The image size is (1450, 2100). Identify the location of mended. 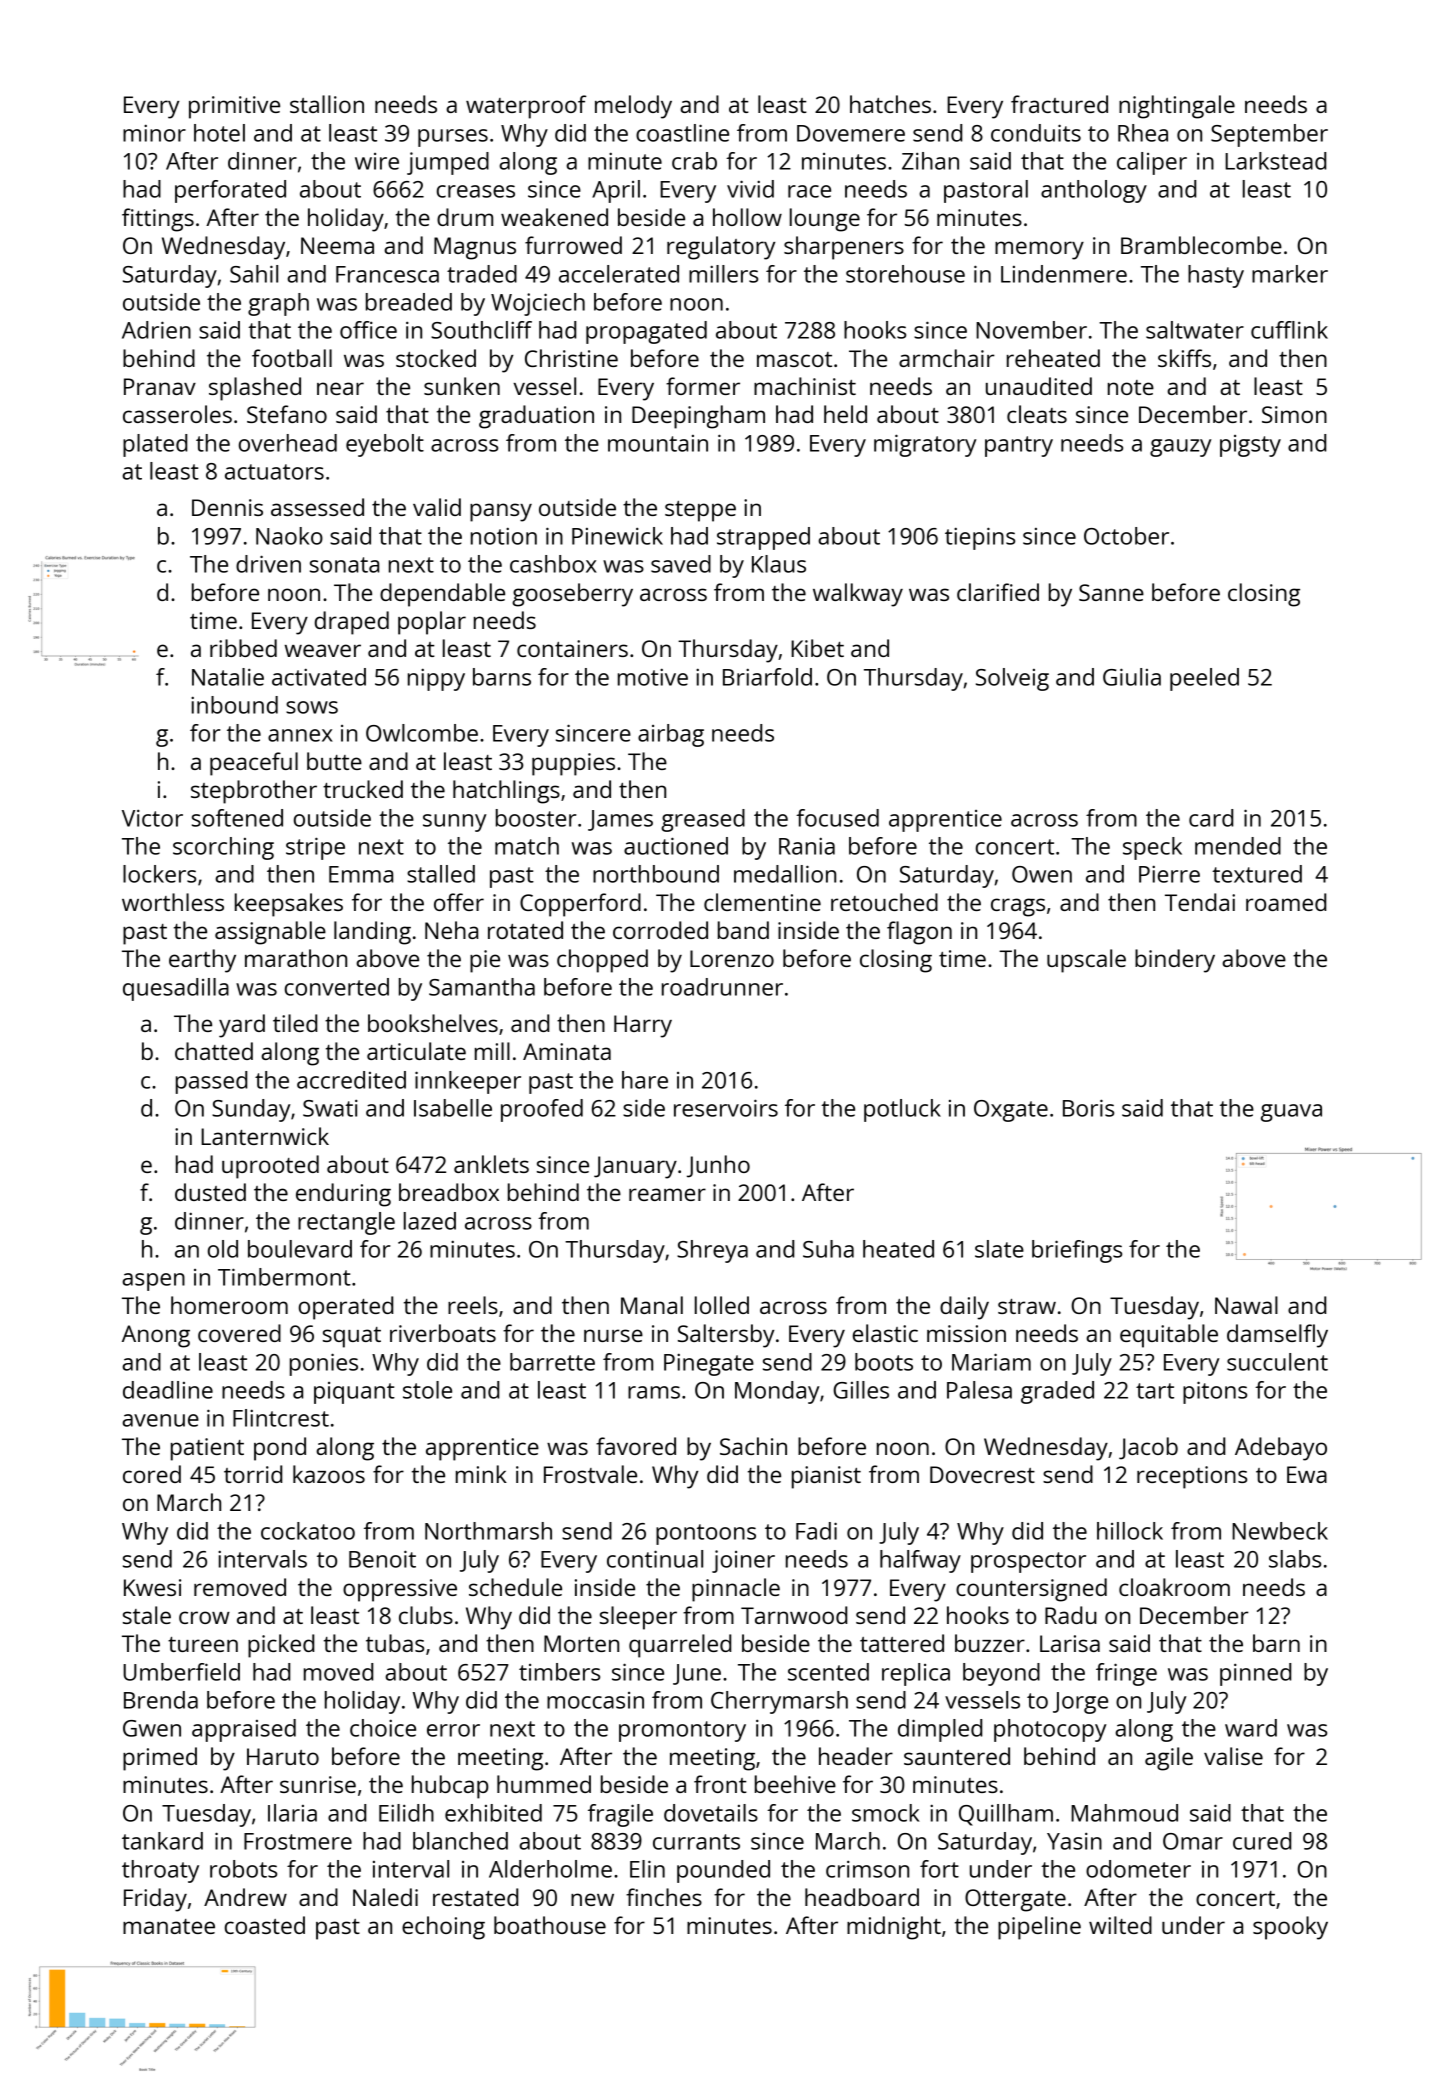
(1238, 846).
